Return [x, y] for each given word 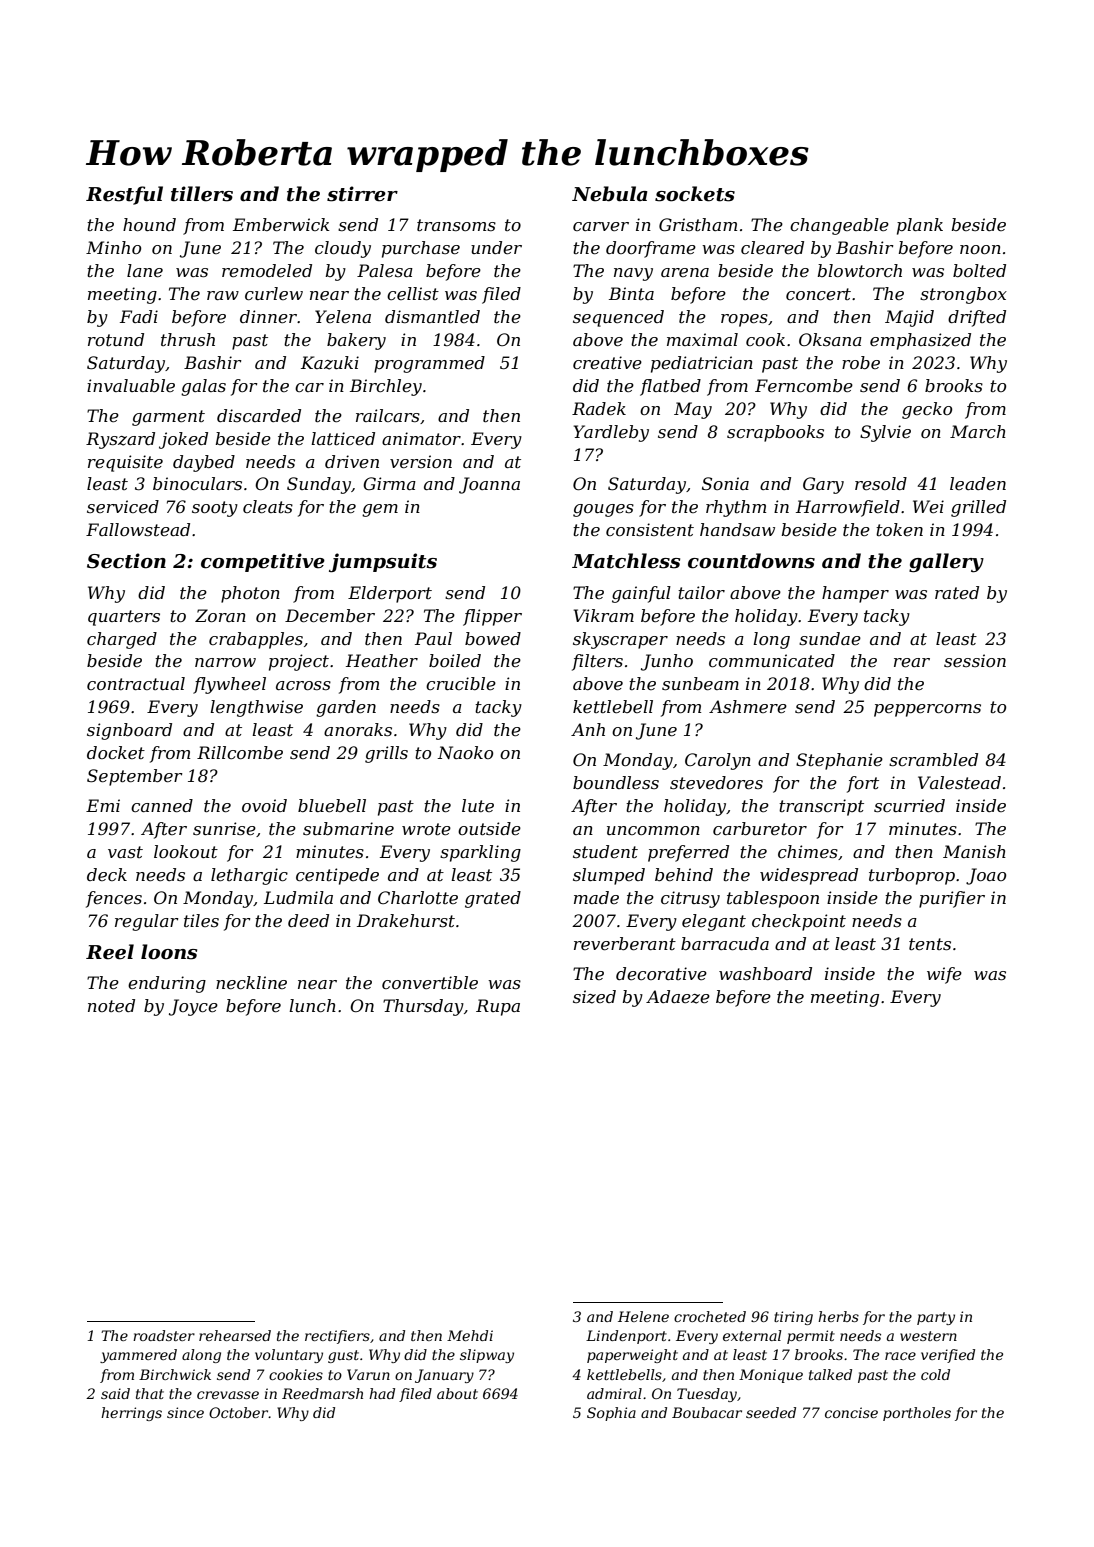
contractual [136, 683]
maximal [702, 339]
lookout [186, 851]
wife [944, 975]
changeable [839, 226]
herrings [131, 1414]
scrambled [933, 759]
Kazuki [330, 363]
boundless [616, 782]
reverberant [625, 943]
